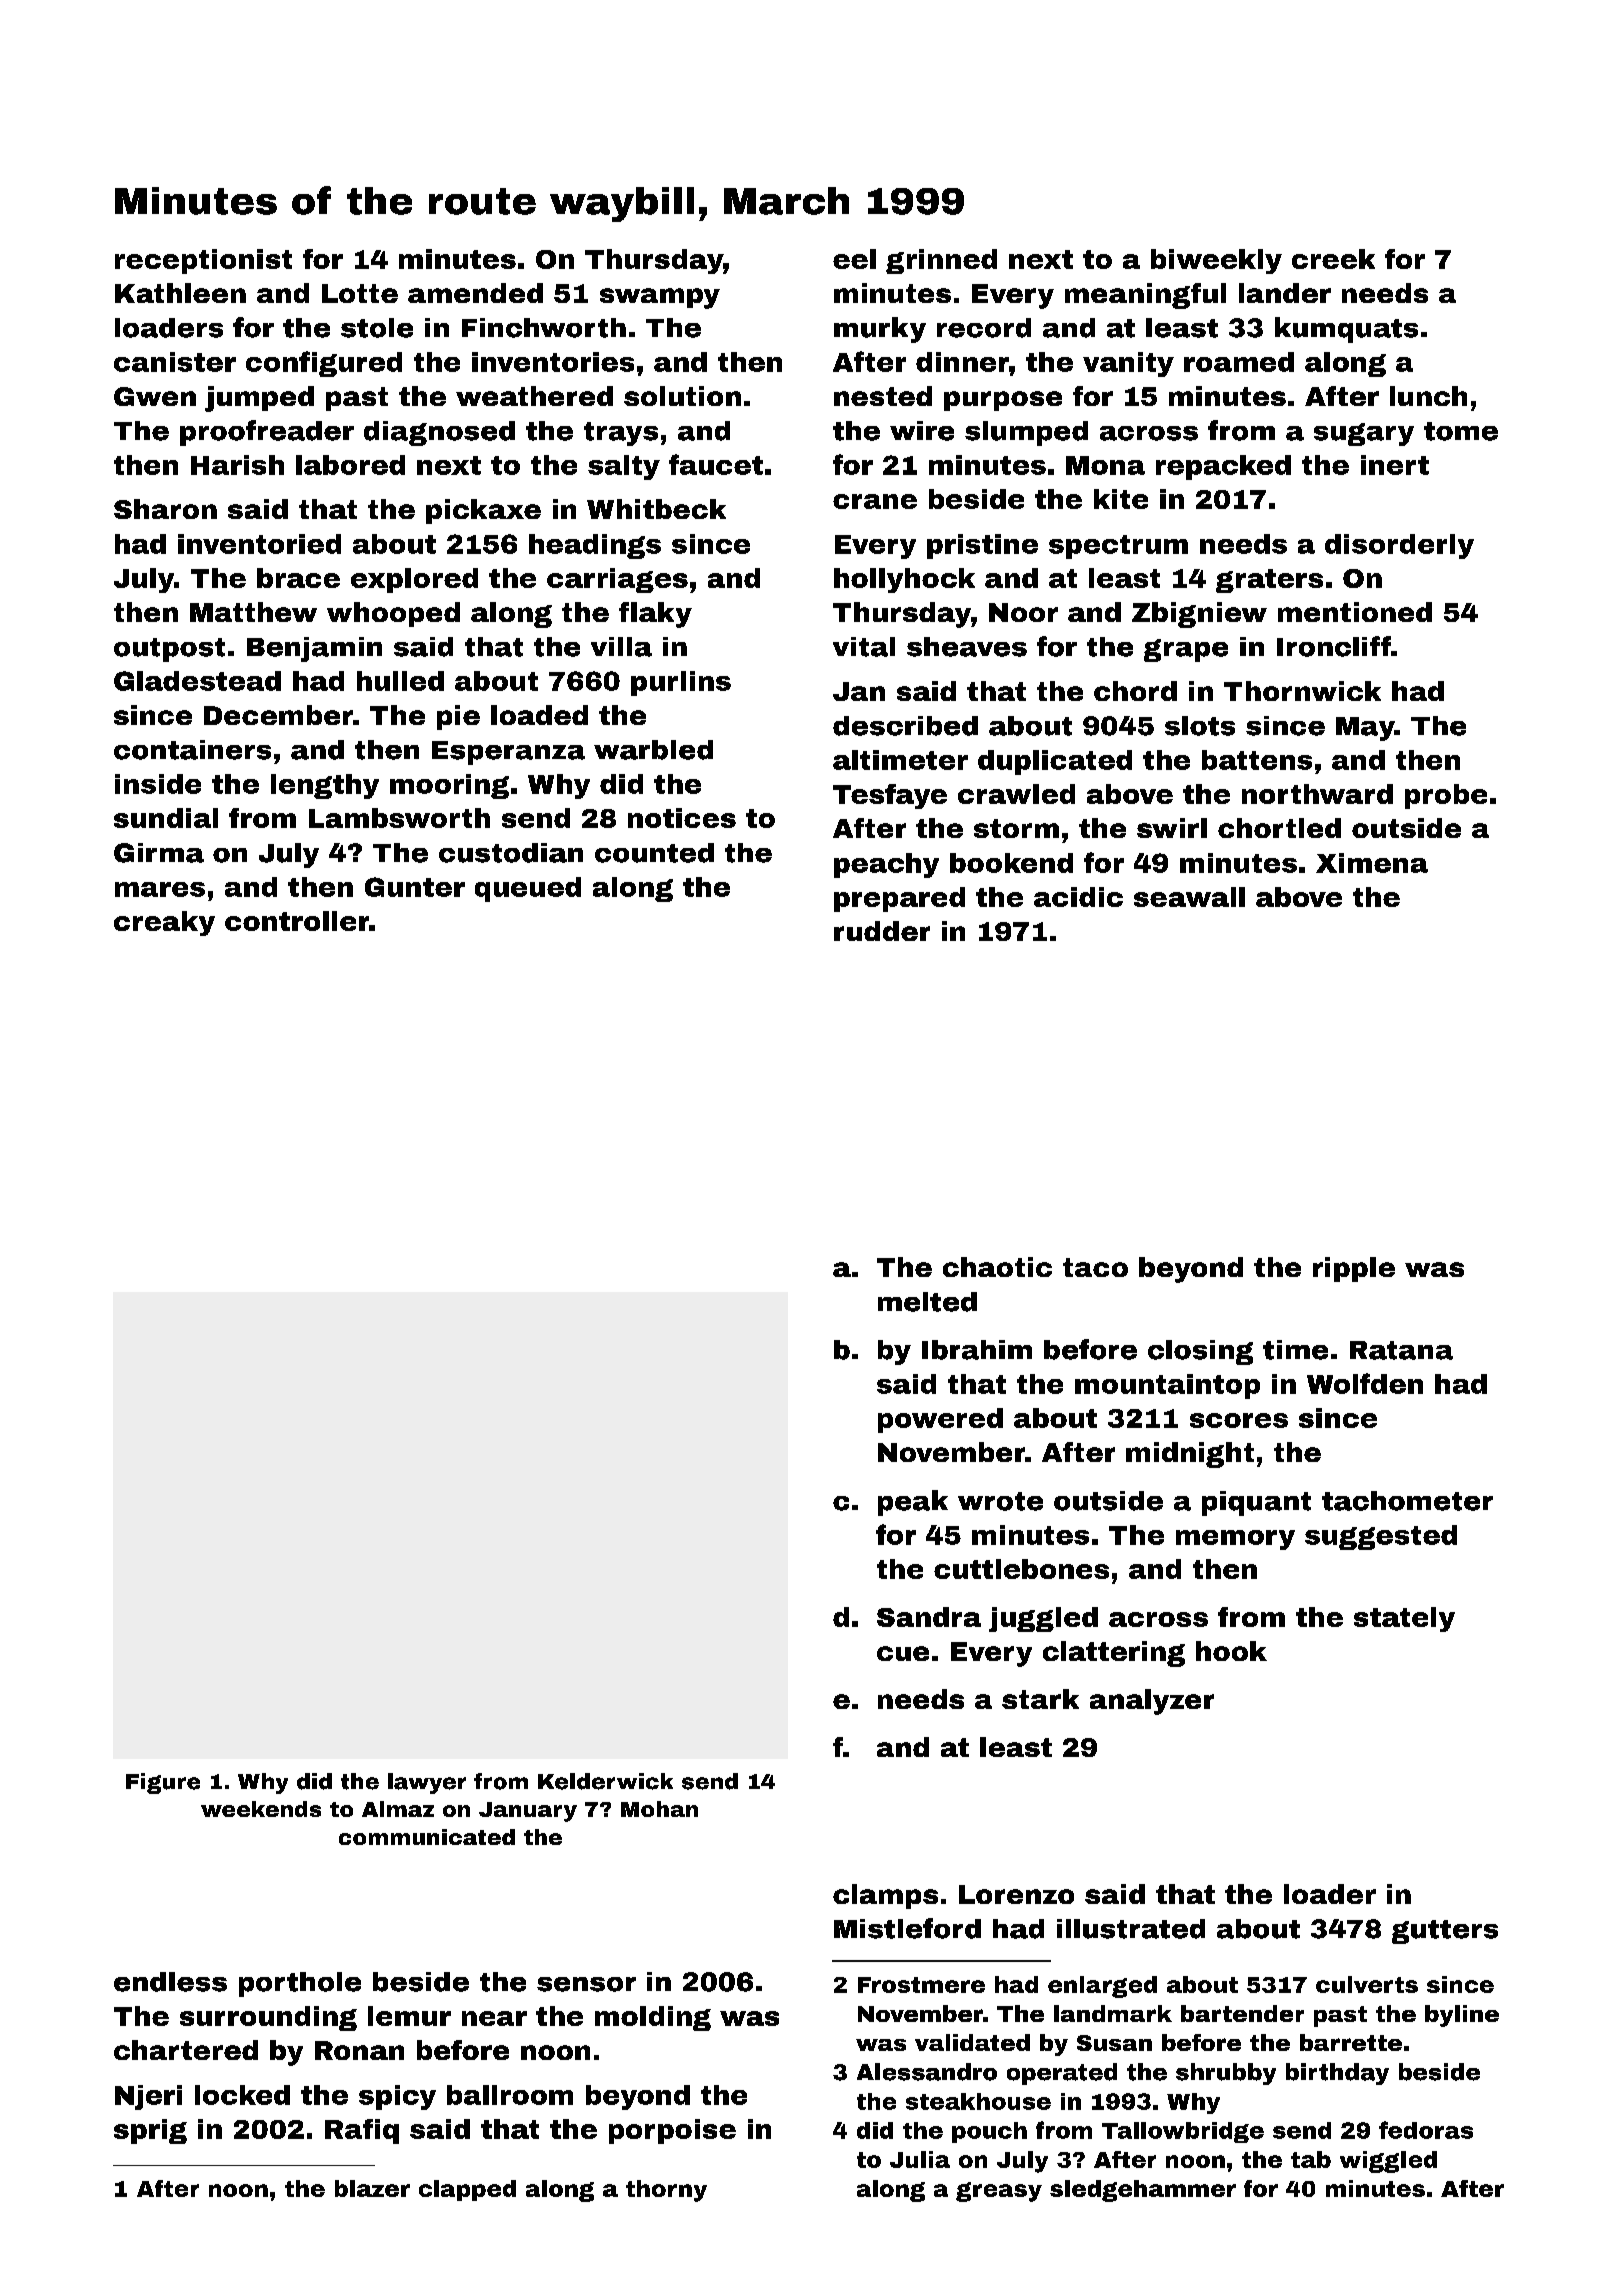 Image resolution: width=1620 pixels, height=2292 pixels. Describe the element at coordinates (682, 818) in the screenshot. I see `notices` at that location.
